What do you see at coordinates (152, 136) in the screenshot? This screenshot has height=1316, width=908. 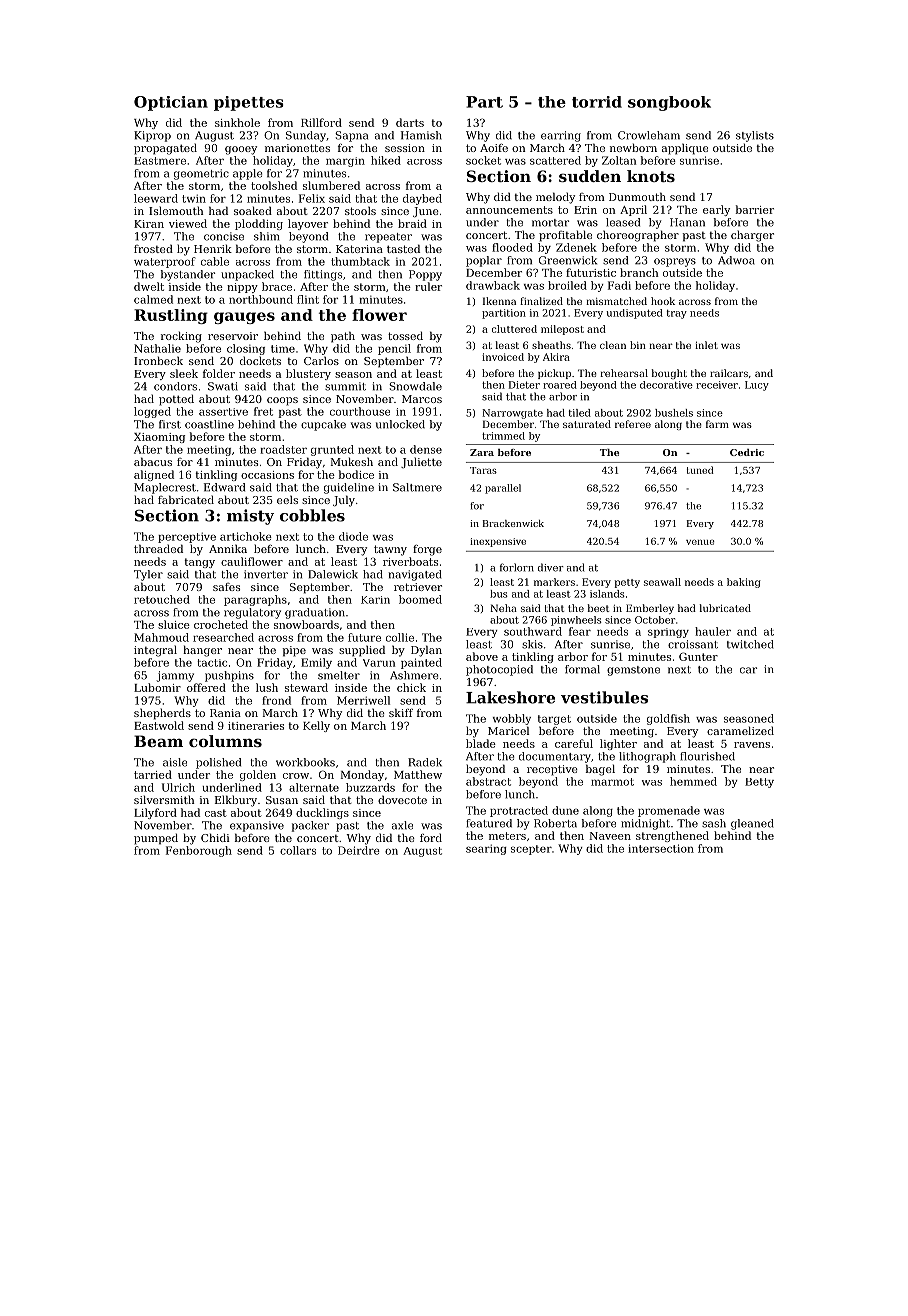 I see `Kiprop` at bounding box center [152, 136].
